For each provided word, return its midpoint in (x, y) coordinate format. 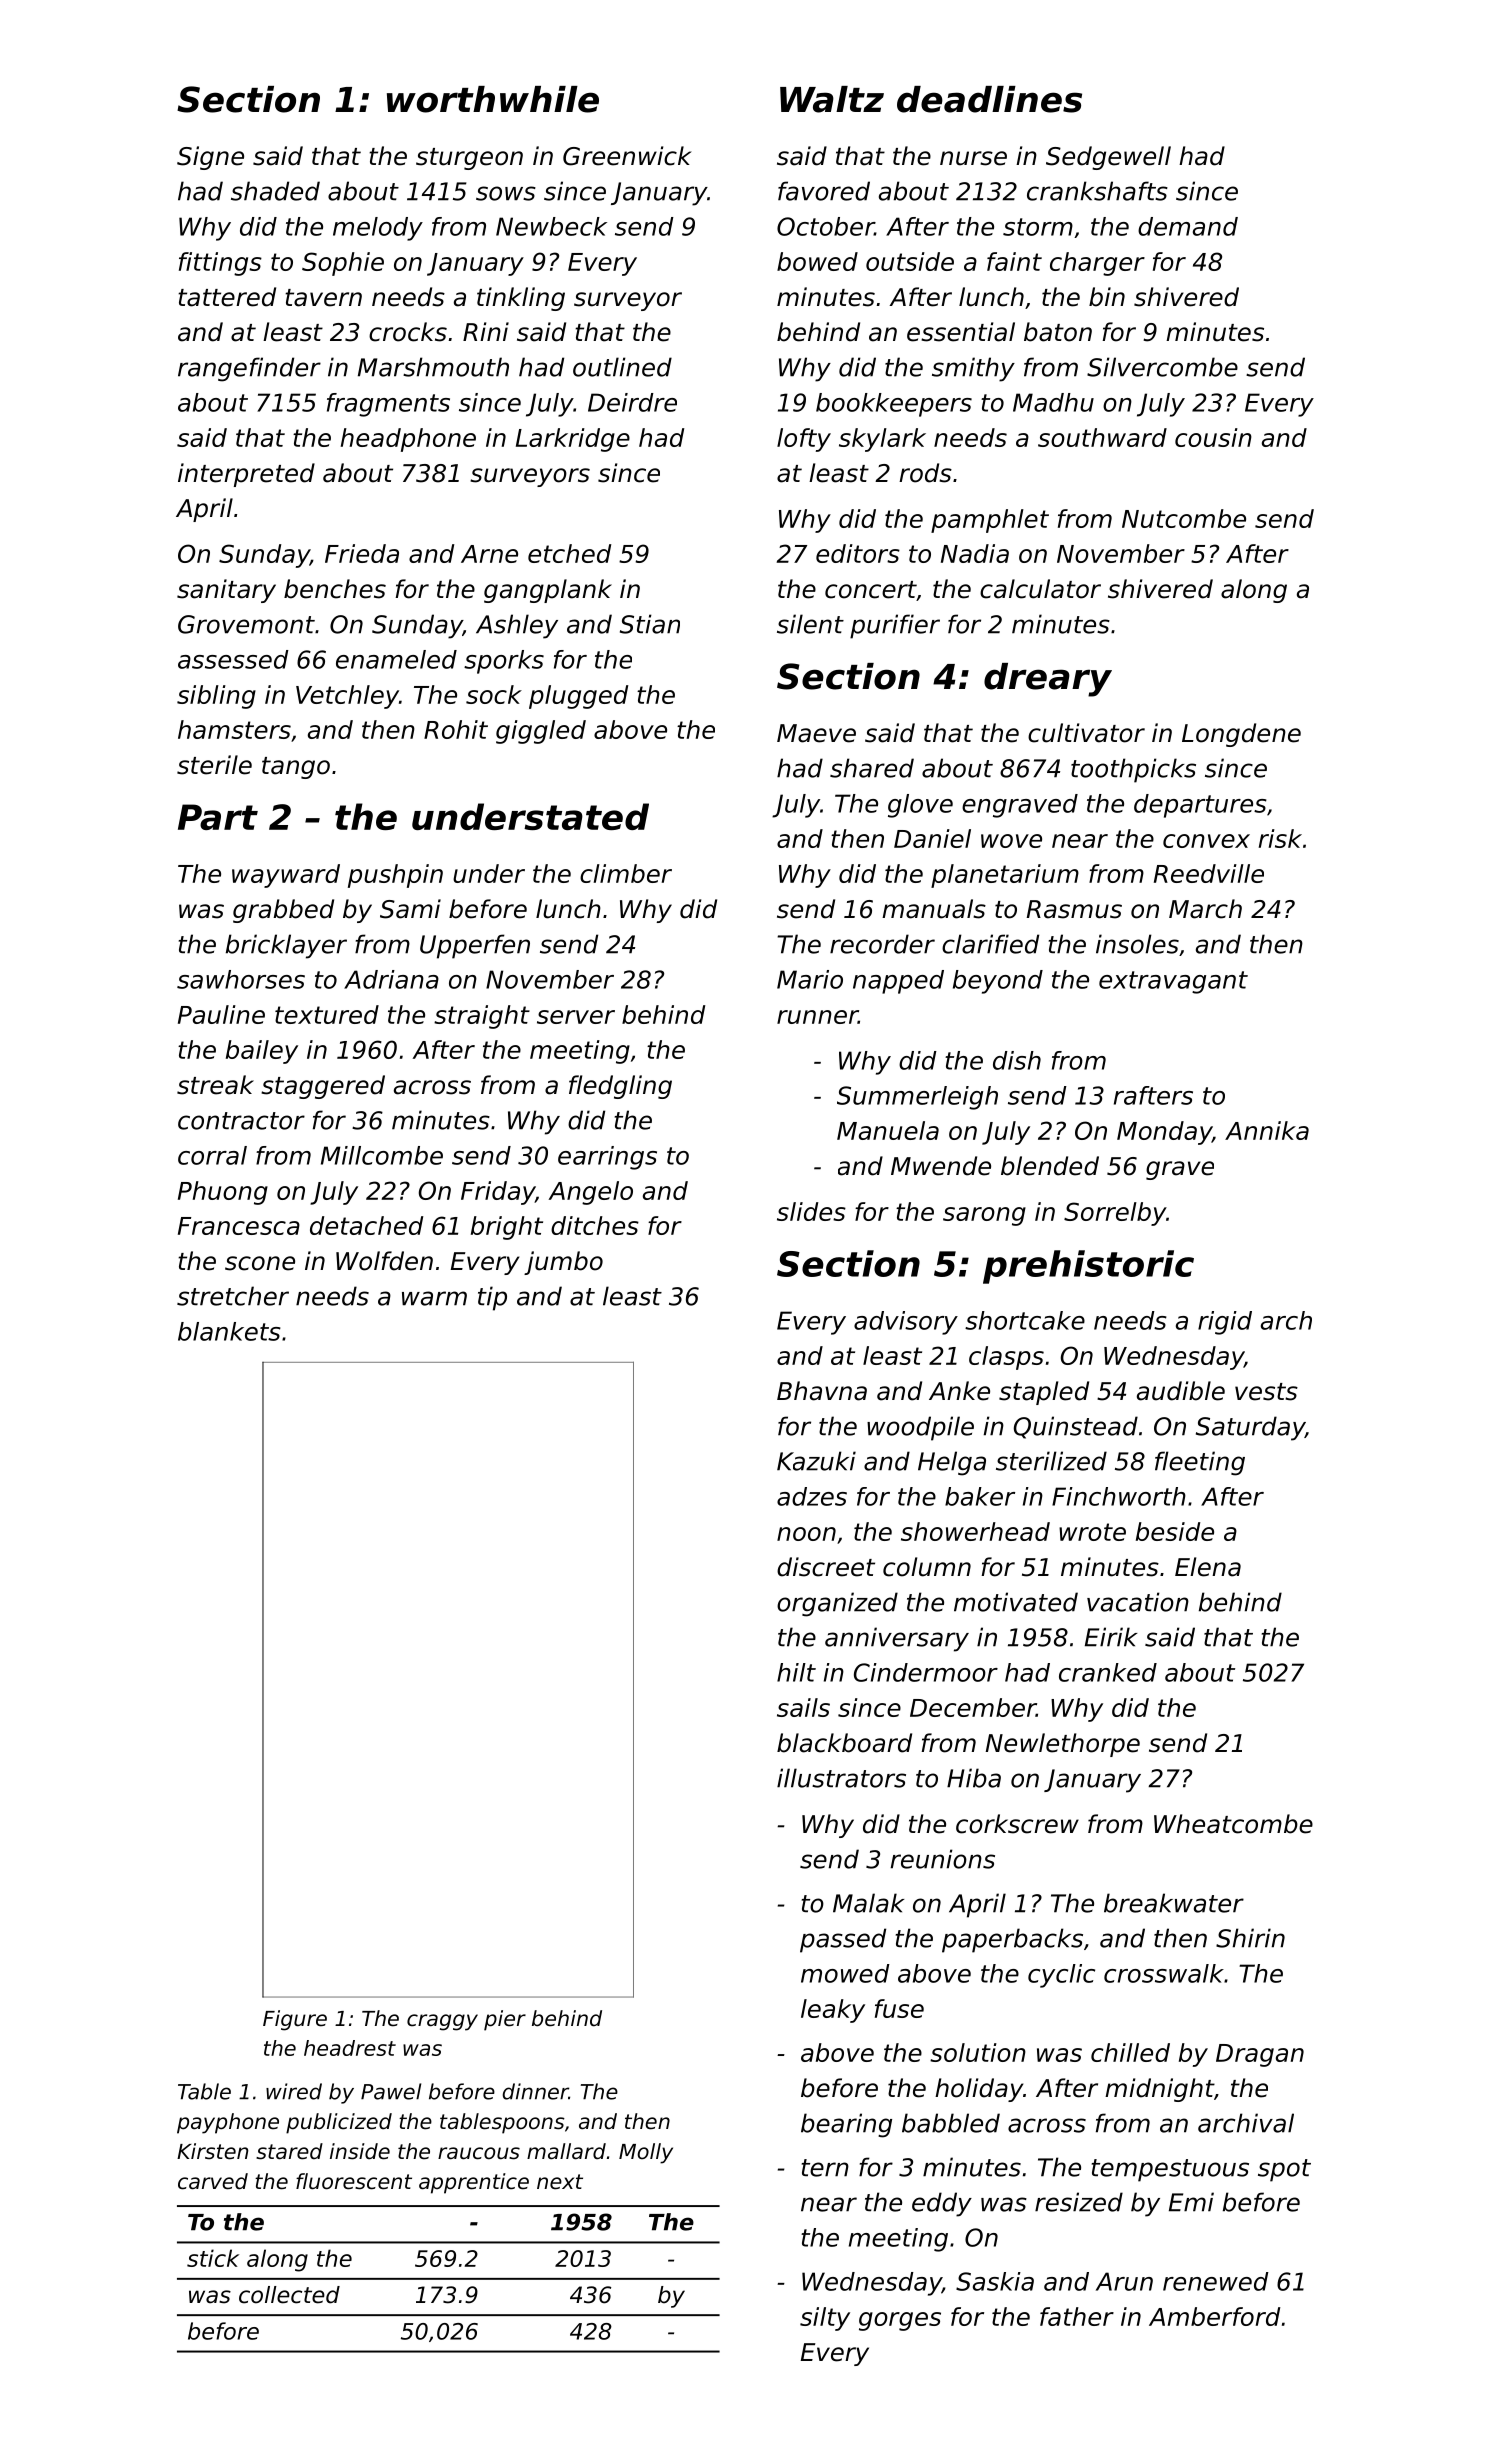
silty (825, 2319)
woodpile (920, 1428)
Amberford (1214, 2316)
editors (858, 553)
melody (378, 229)
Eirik (1111, 1637)
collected (289, 2295)
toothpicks (1133, 770)
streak (215, 1085)
